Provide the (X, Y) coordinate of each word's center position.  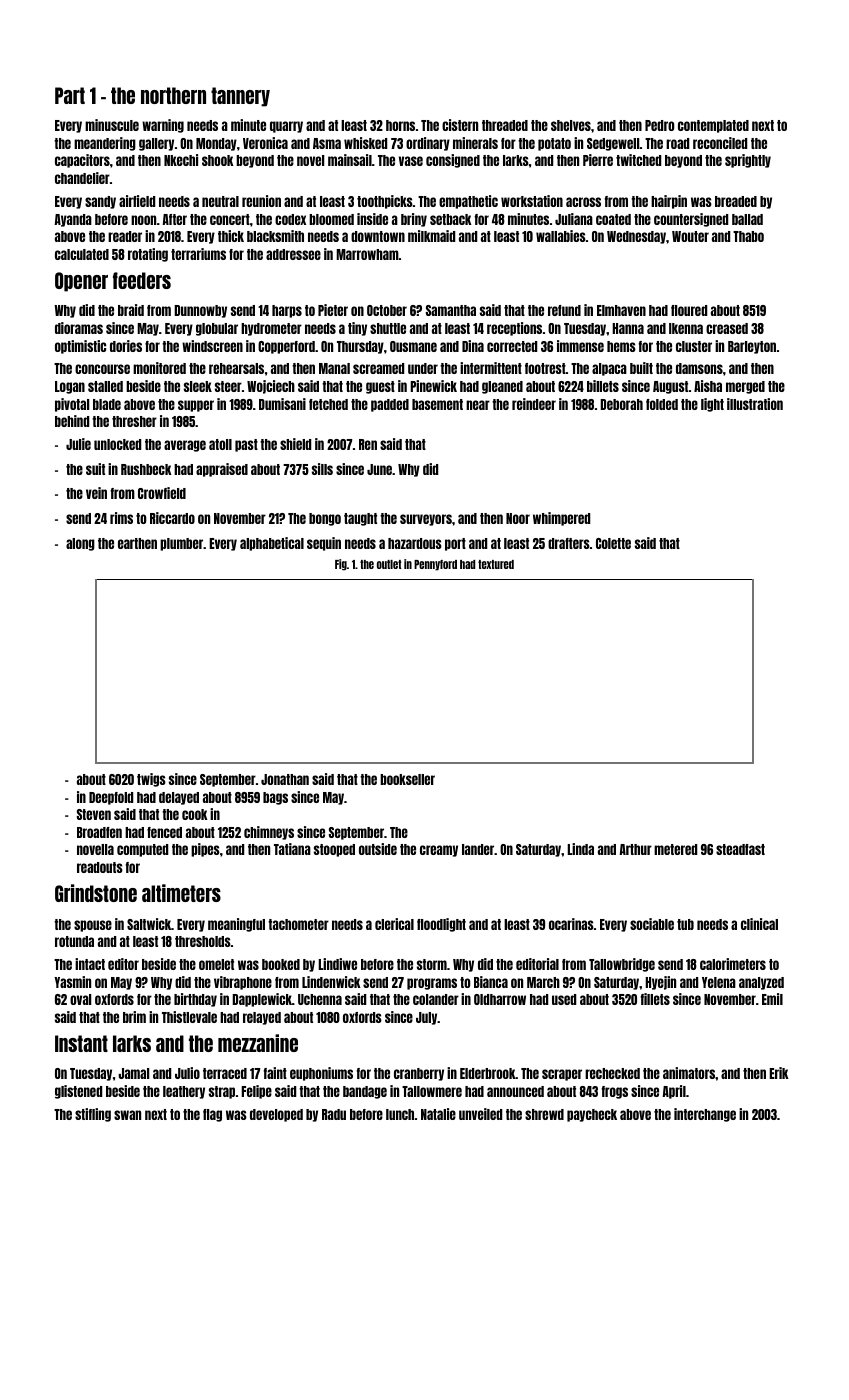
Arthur (635, 849)
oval (80, 999)
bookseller (407, 779)
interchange (705, 1115)
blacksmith (275, 236)
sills (322, 469)
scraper (562, 1075)
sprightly (748, 161)
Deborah (621, 404)
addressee (293, 254)
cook (195, 814)
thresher (134, 421)
